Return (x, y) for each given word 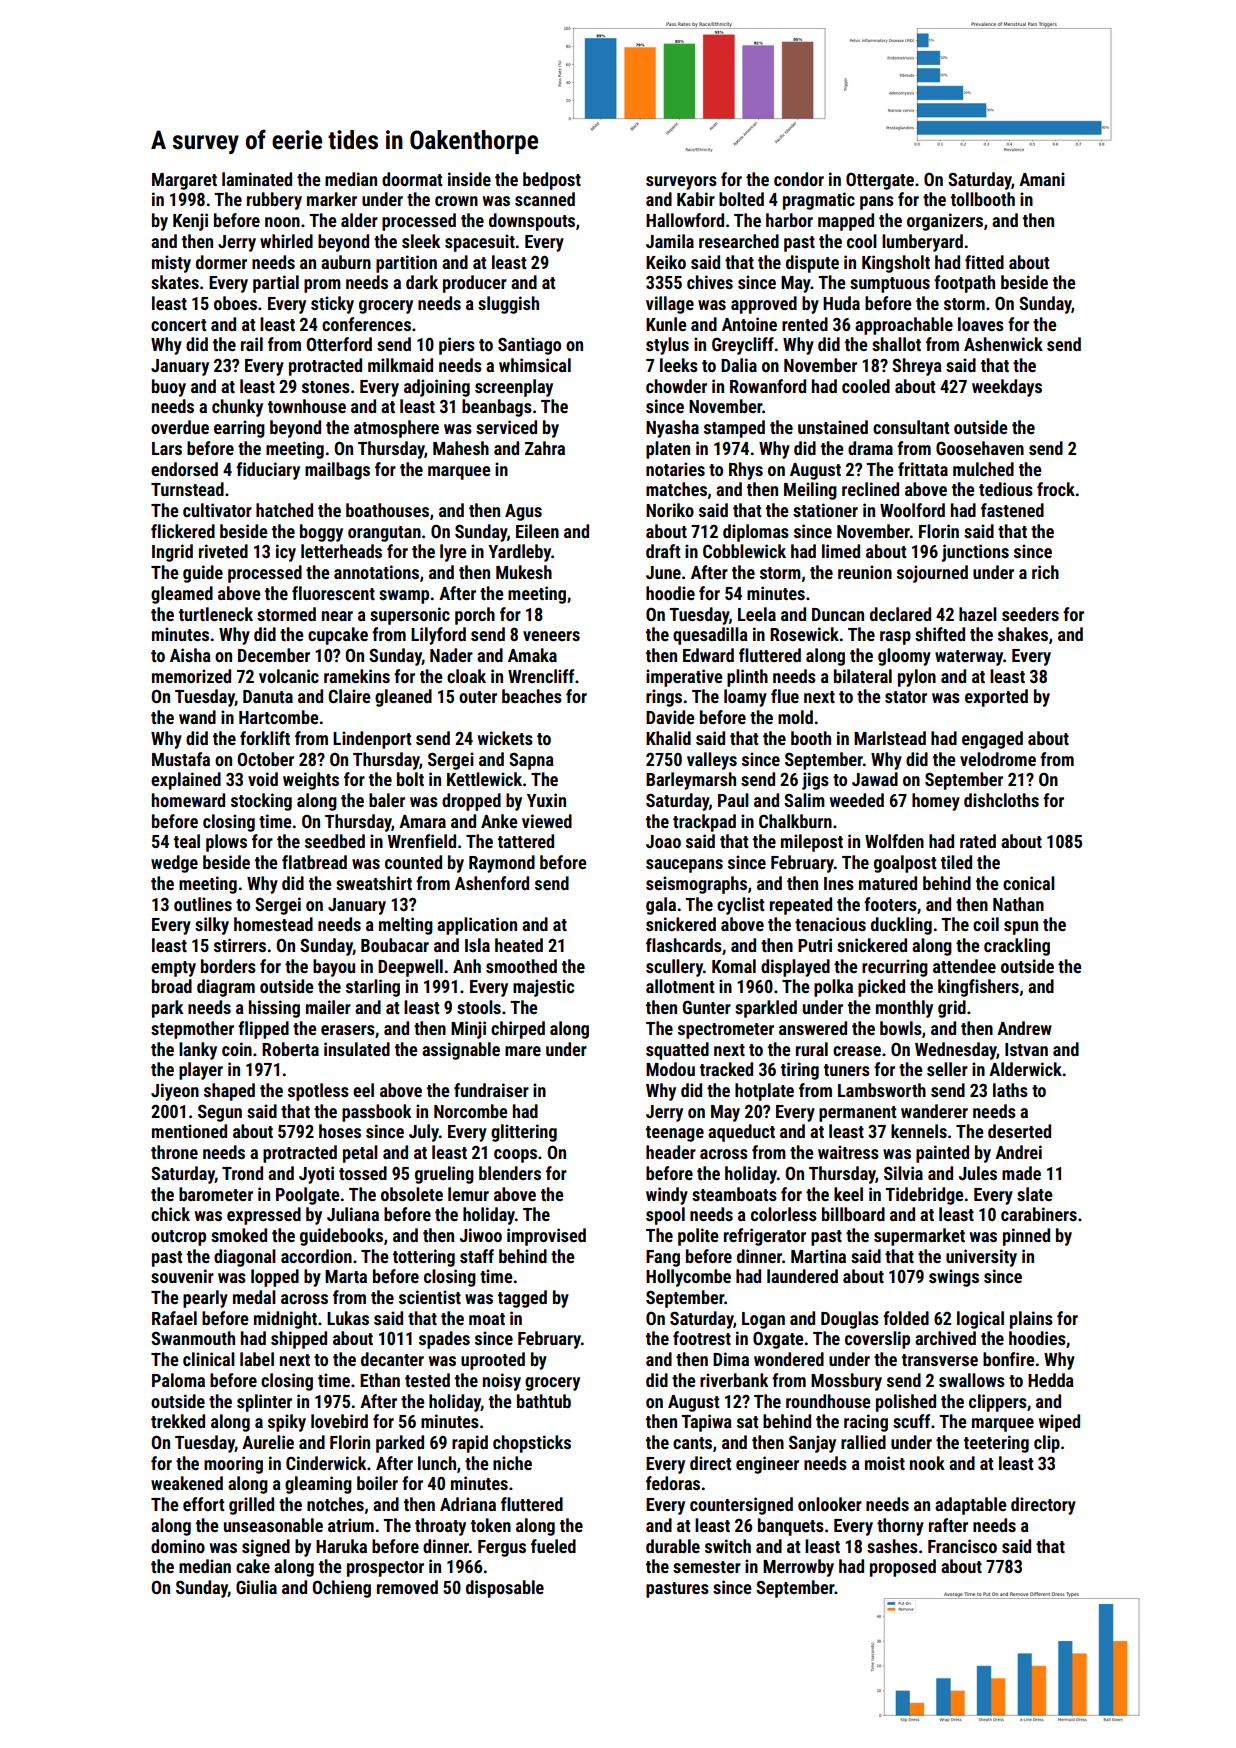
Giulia (256, 1587)
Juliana (353, 1214)
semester (707, 1567)
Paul (733, 800)
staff (477, 1256)
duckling (901, 926)
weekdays (1007, 388)
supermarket (919, 1237)
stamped (734, 429)
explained (186, 781)
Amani (1042, 179)
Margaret (184, 181)
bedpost (552, 181)
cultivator (217, 510)
